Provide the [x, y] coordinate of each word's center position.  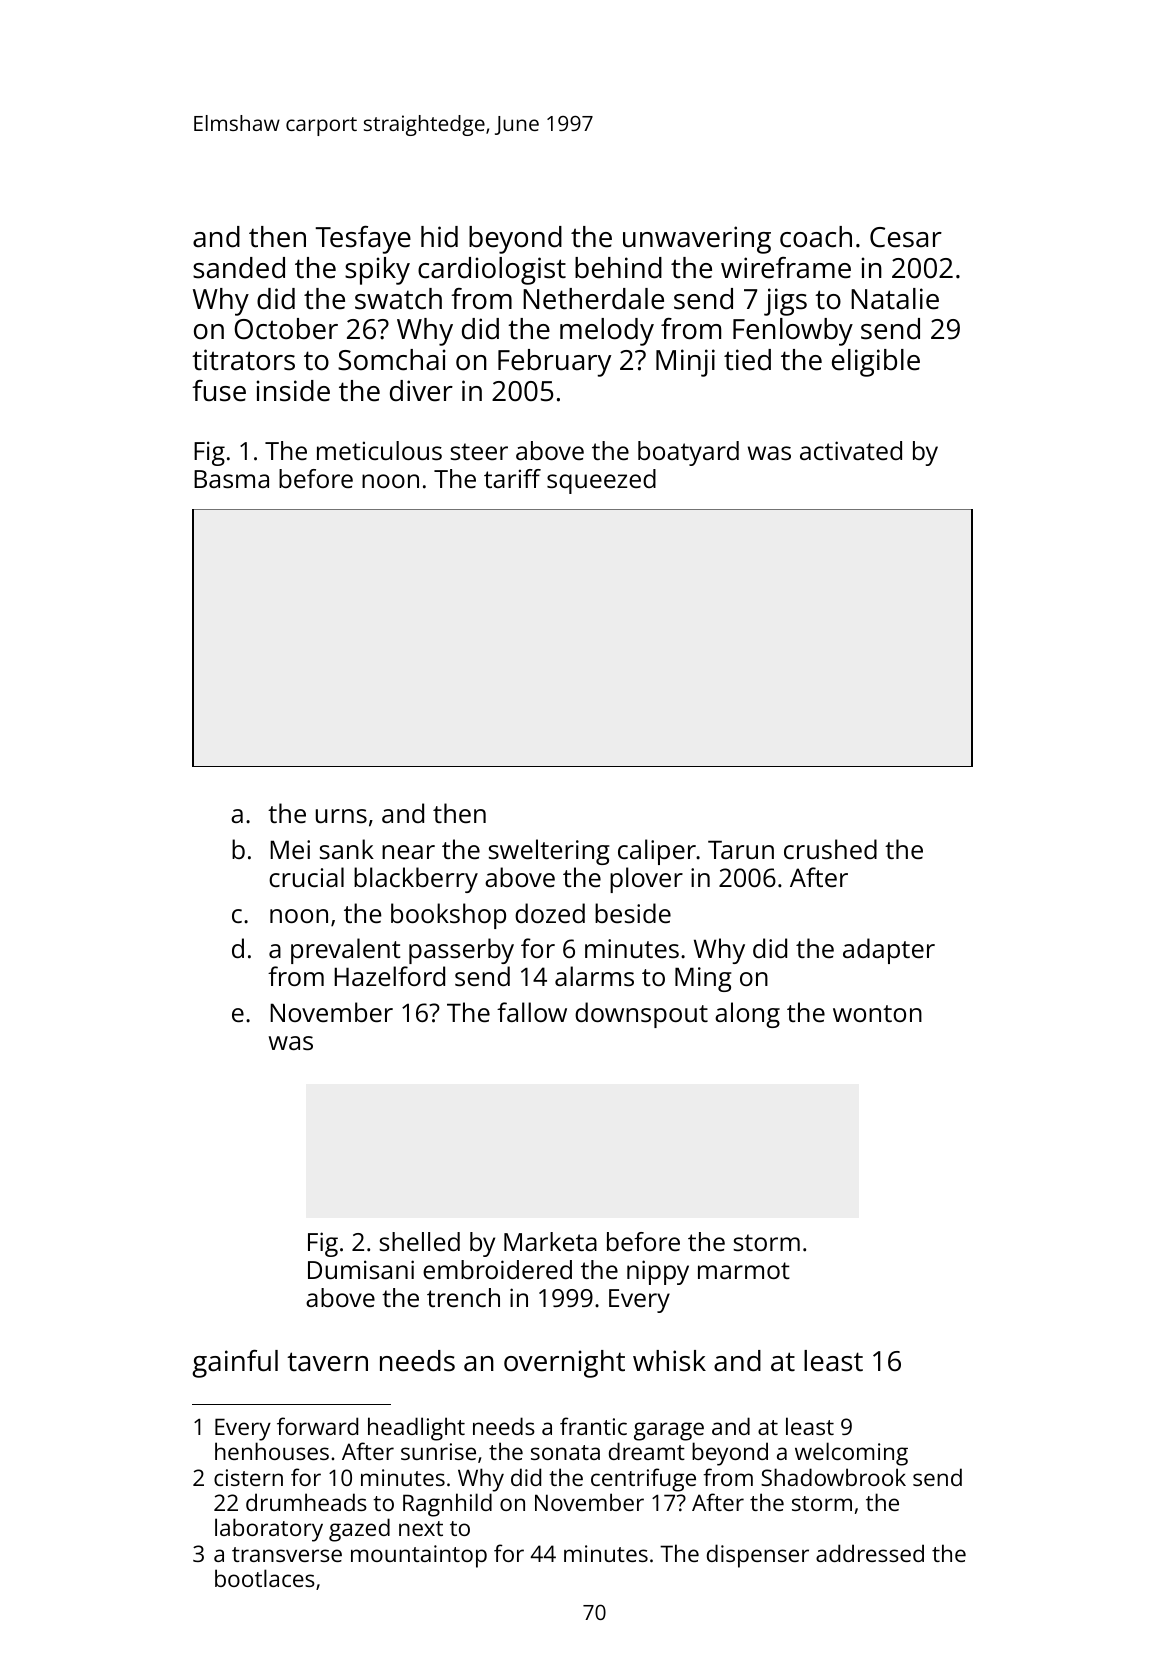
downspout [641, 1015]
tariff [512, 478]
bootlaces [265, 1578]
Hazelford [389, 976]
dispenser [758, 1556]
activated [851, 450]
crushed [830, 849]
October [286, 329]
